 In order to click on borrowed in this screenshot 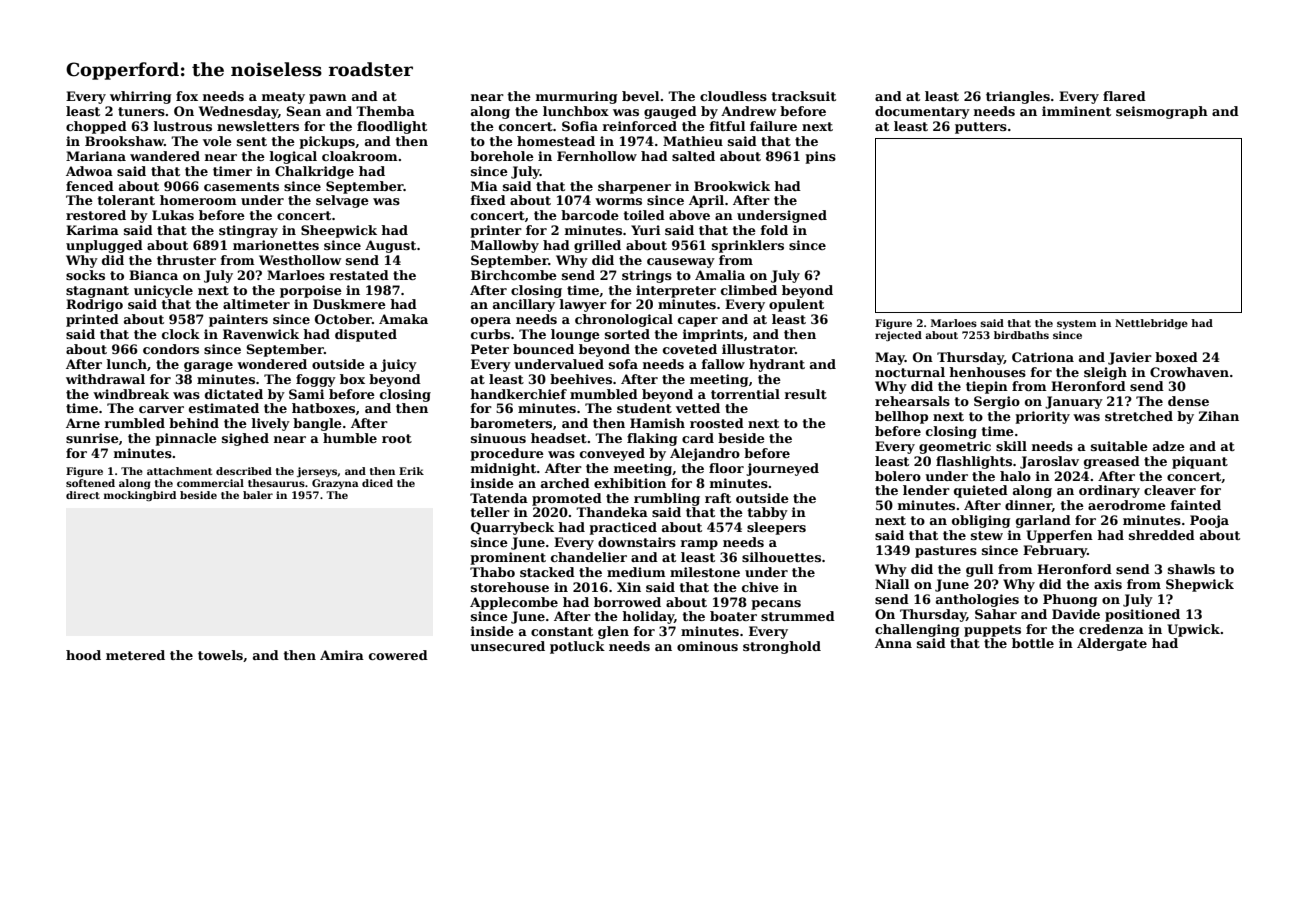, I will do `click(627, 602)`.
